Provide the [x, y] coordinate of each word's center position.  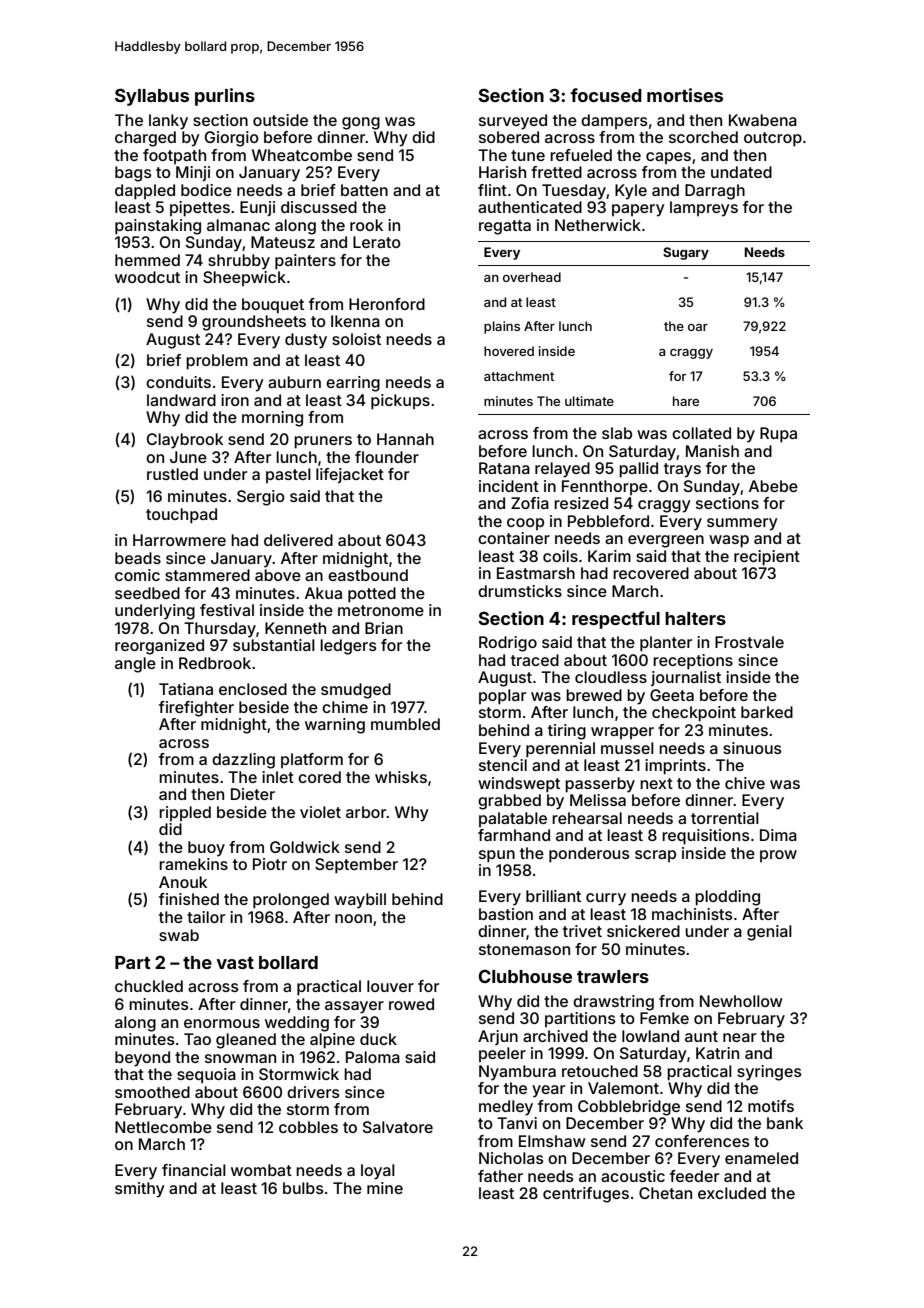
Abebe [773, 486]
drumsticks [520, 591]
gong [361, 123]
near [739, 1037]
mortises [685, 95]
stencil [503, 765]
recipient [767, 558]
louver [390, 986]
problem [217, 362]
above [278, 575]
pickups [400, 402]
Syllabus [152, 97]
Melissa [598, 800]
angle [135, 665]
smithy [140, 1190]
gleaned [246, 1041]
